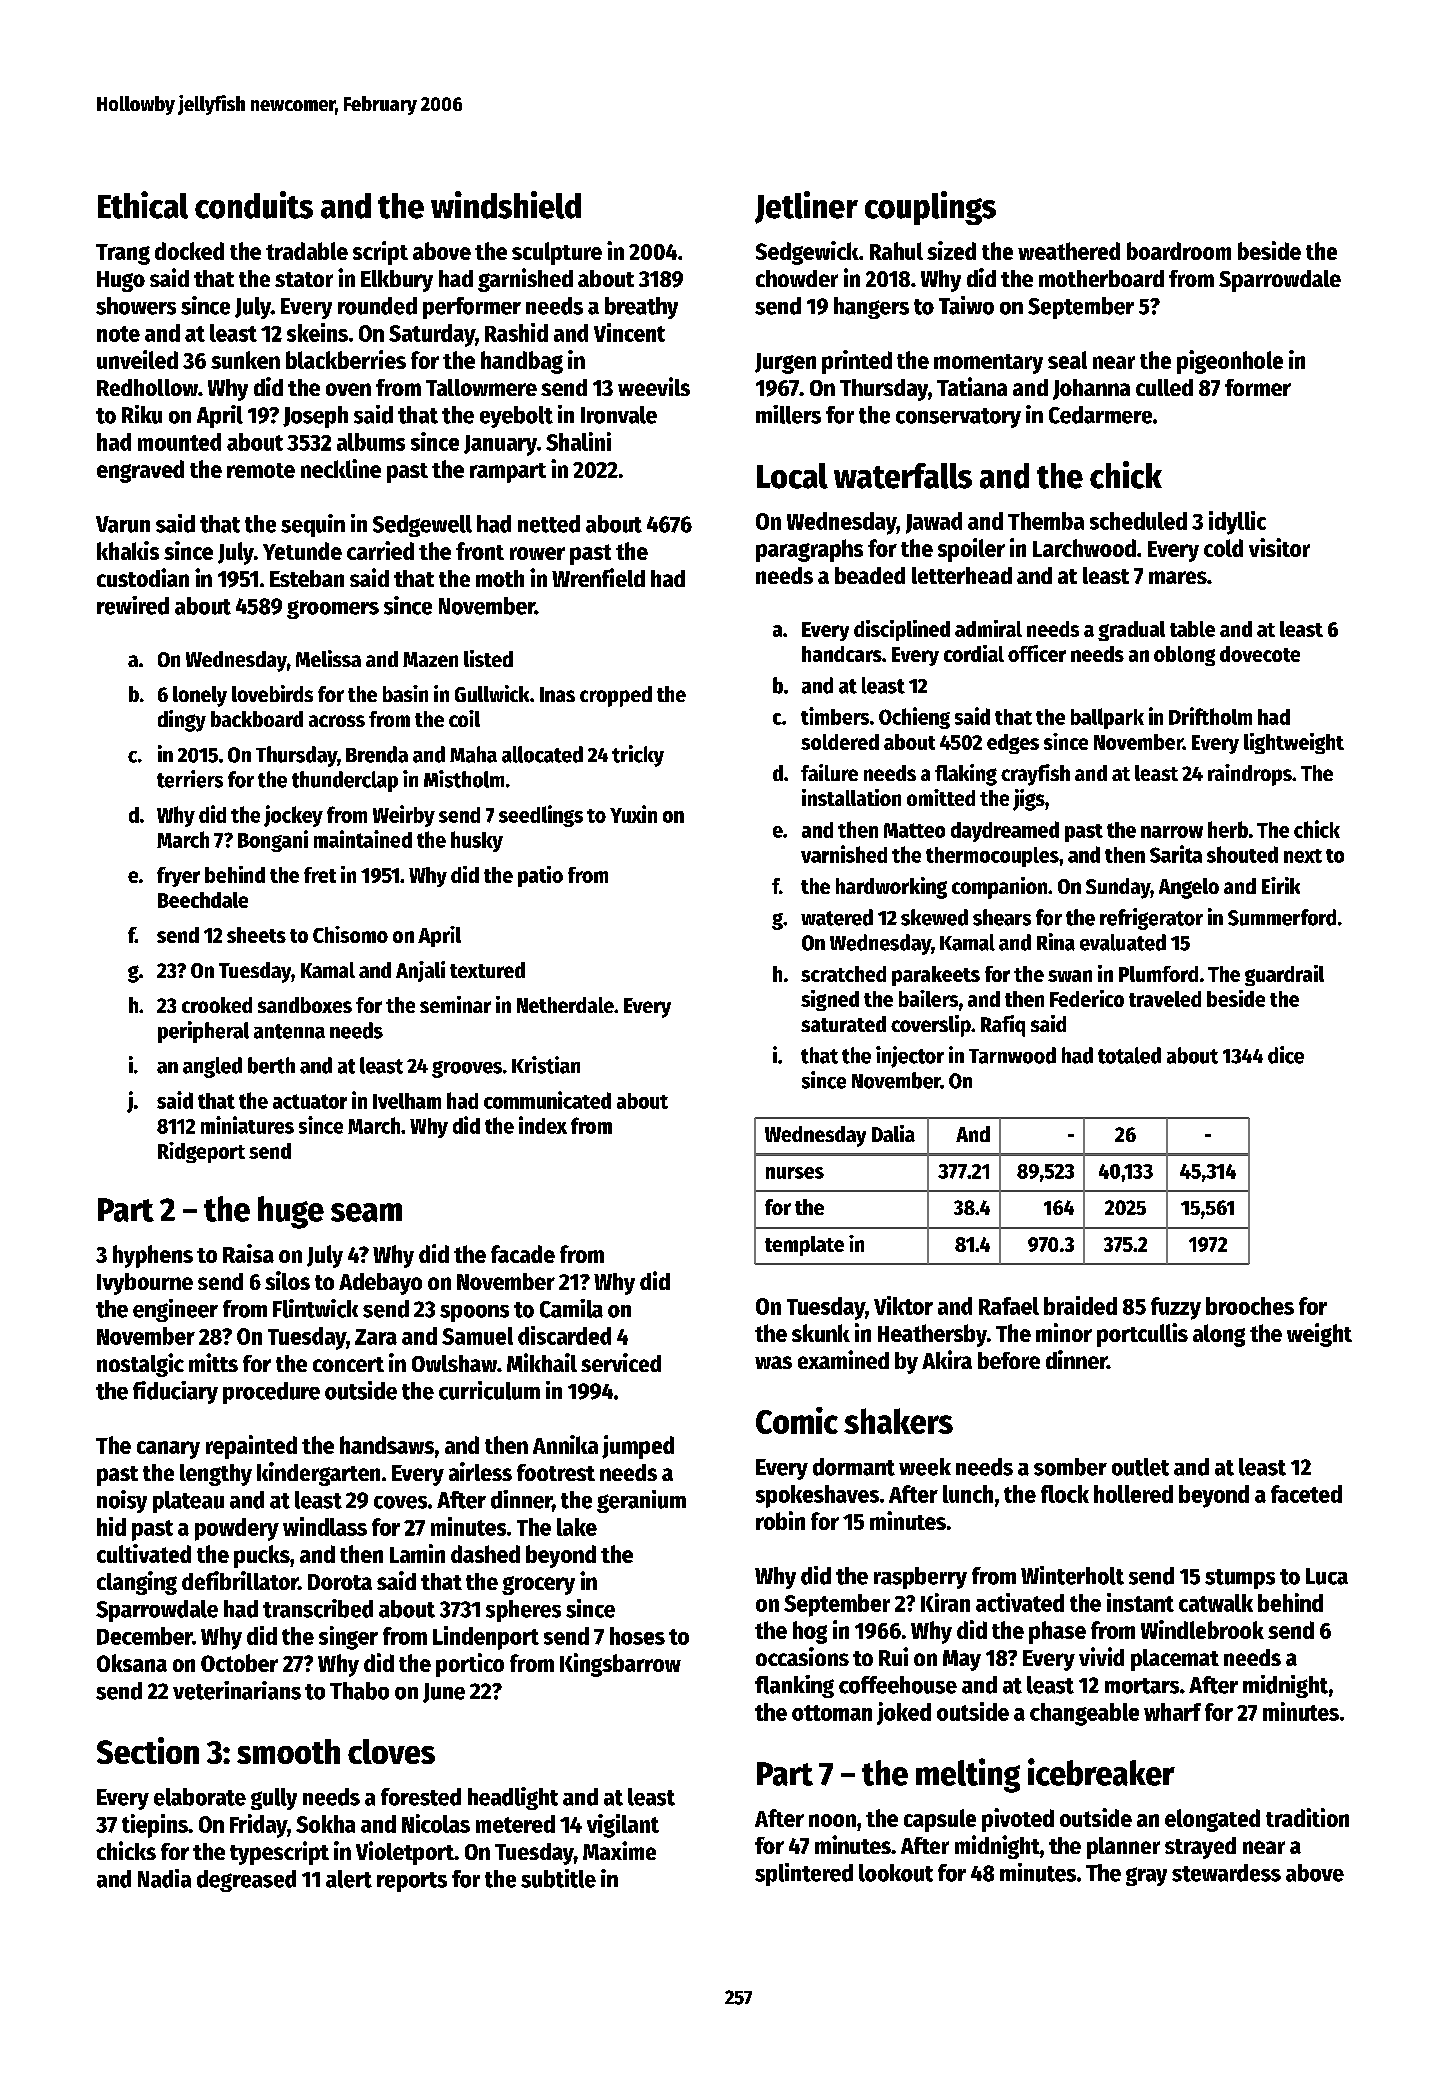 The width and height of the document is (1450, 2100). Describe the element at coordinates (190, 779) in the document. I see `terriers` at that location.
